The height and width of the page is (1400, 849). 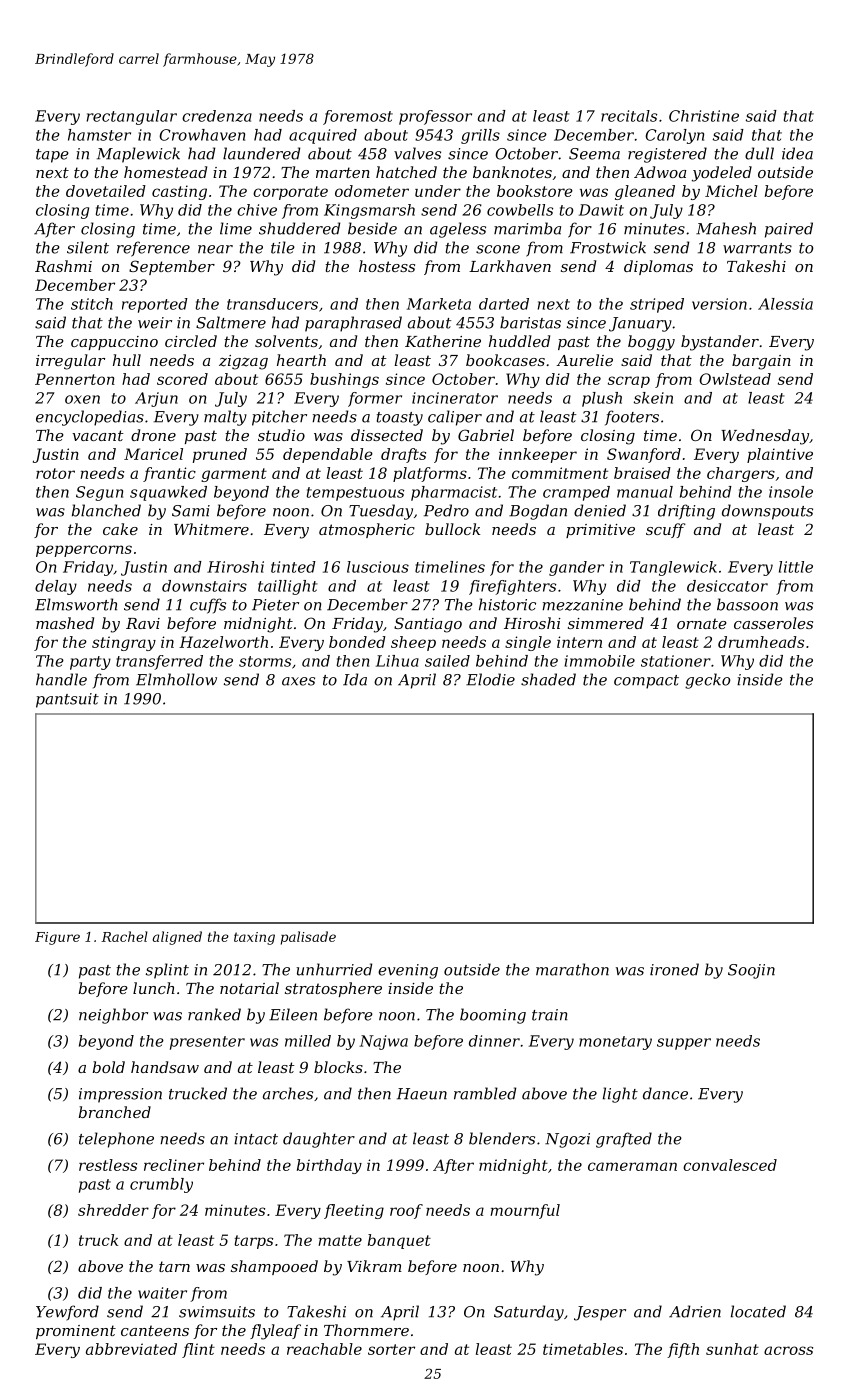 What do you see at coordinates (490, 679) in the page?
I see `Elodie` at bounding box center [490, 679].
